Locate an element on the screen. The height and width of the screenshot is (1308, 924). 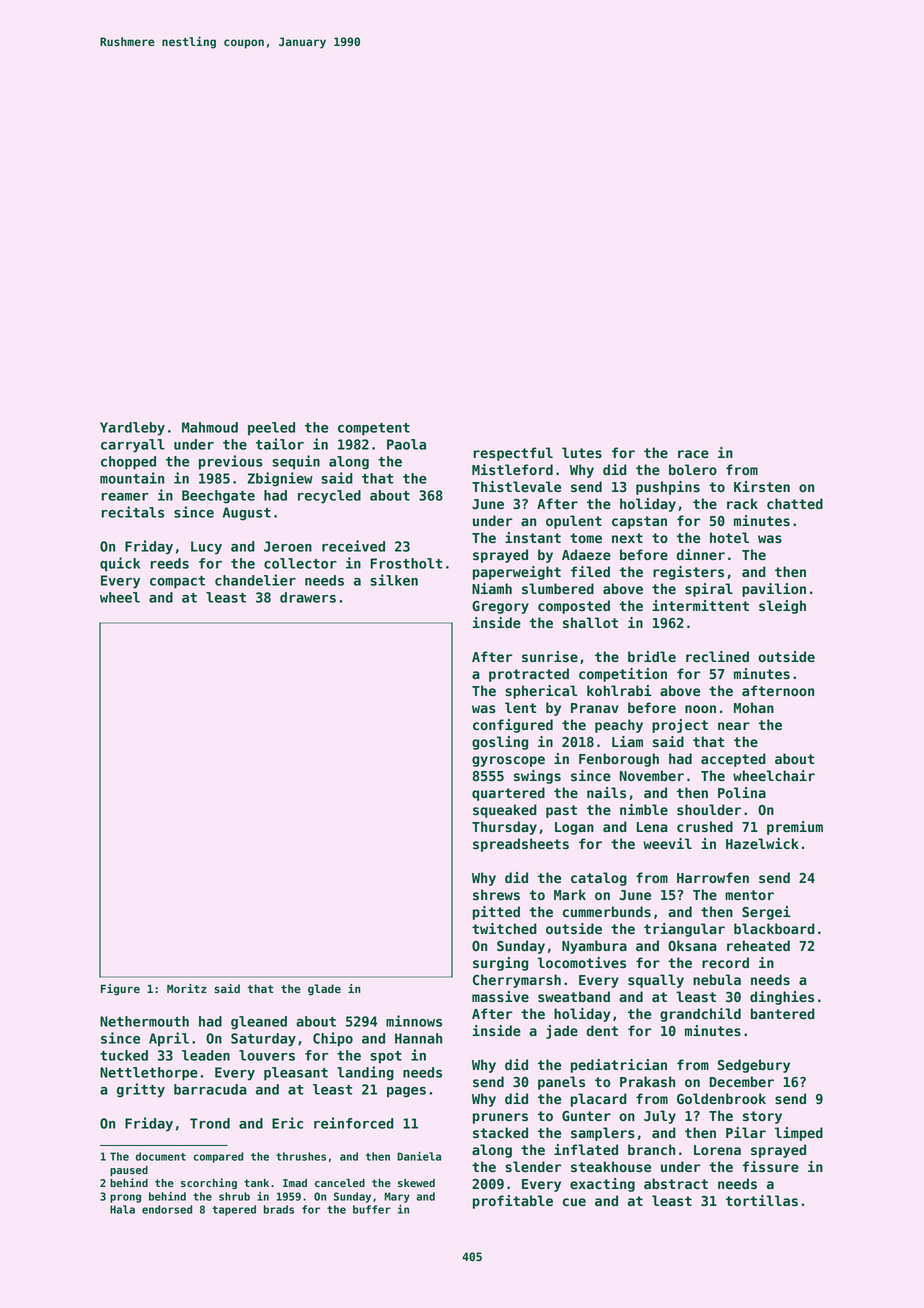
race is located at coordinates (693, 454).
